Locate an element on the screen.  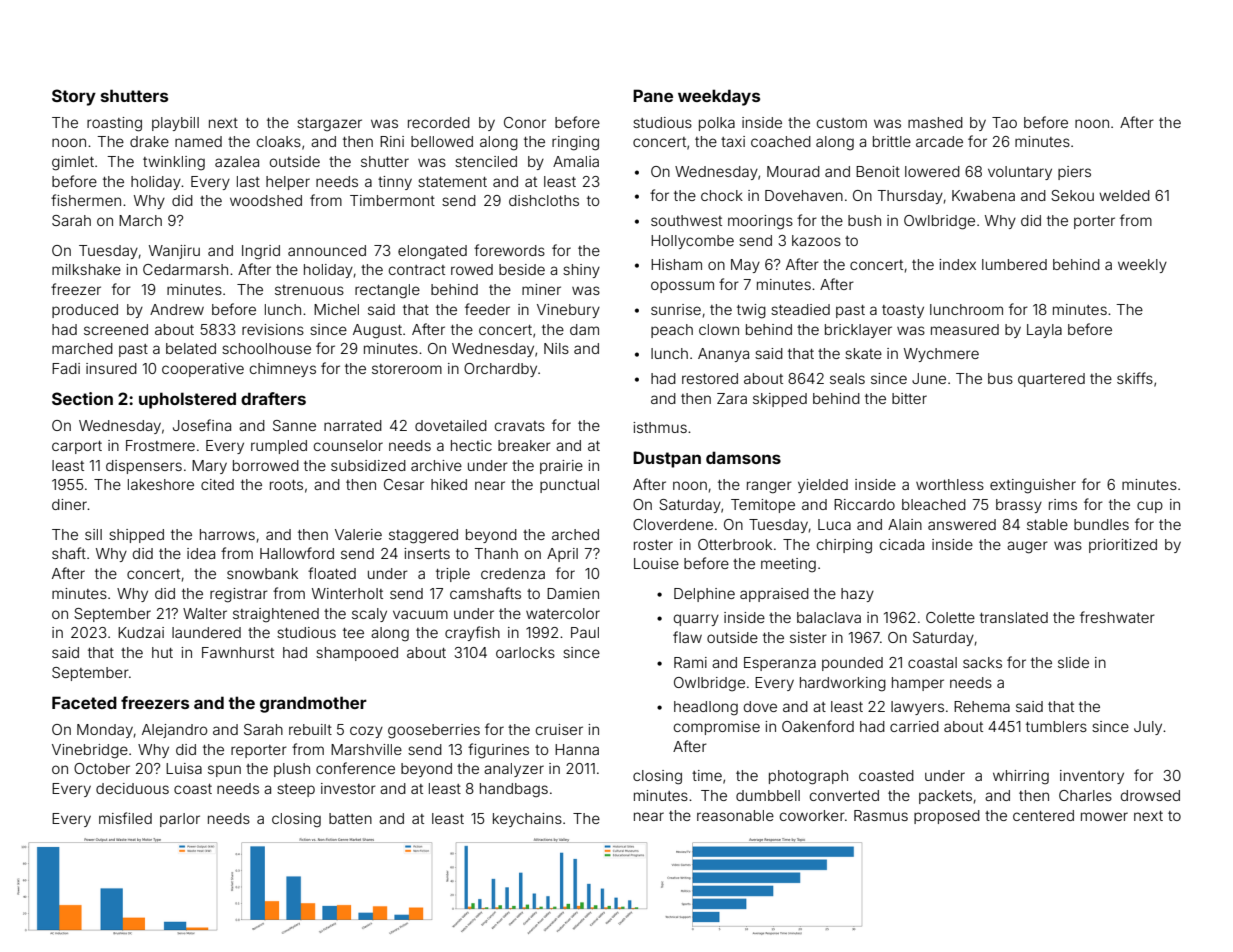
playbill is located at coordinates (175, 124).
